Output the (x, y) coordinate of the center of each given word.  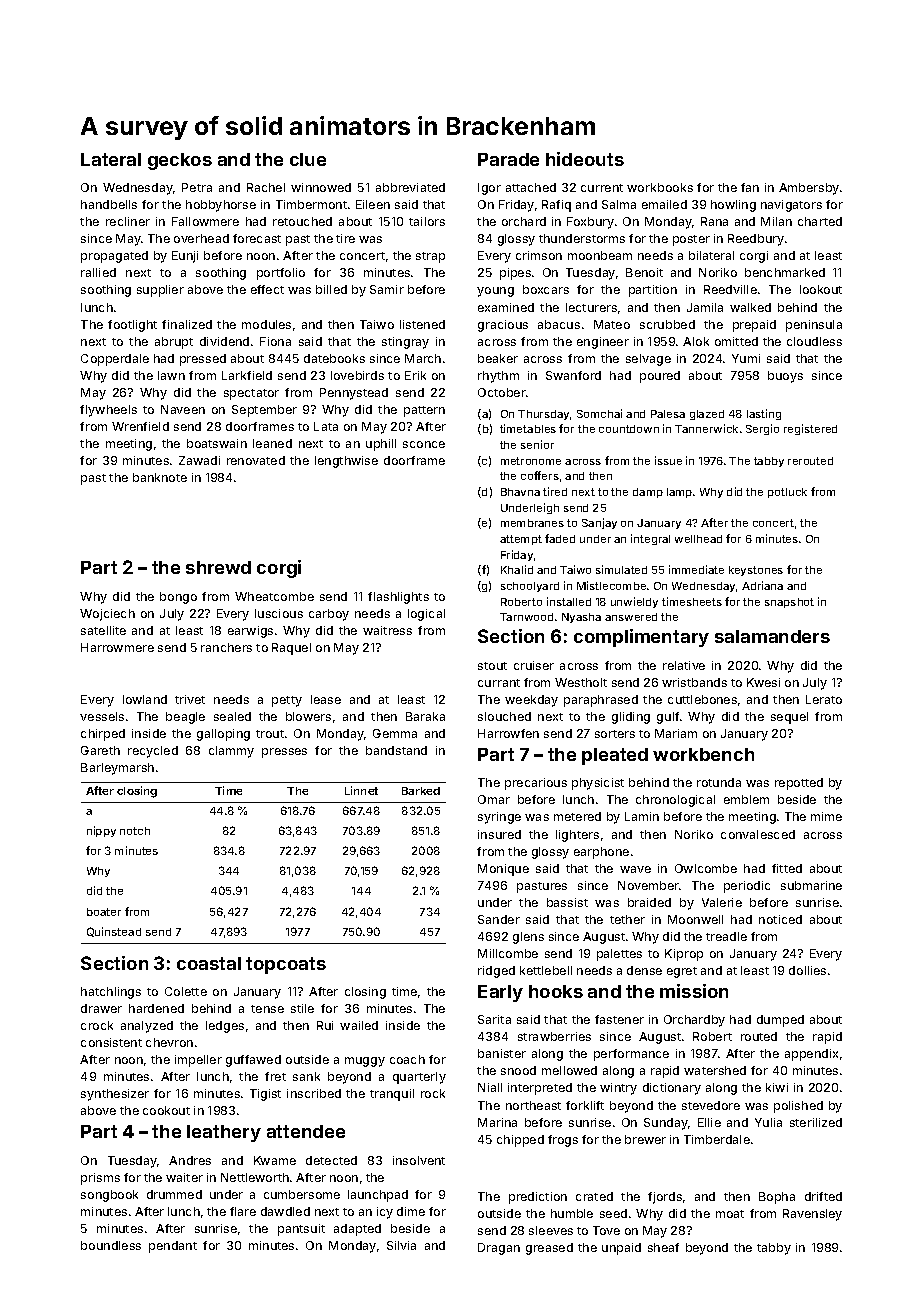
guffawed (253, 1061)
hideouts (585, 159)
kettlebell (546, 970)
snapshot (789, 603)
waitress (387, 630)
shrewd (218, 567)
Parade (508, 159)
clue (308, 159)
